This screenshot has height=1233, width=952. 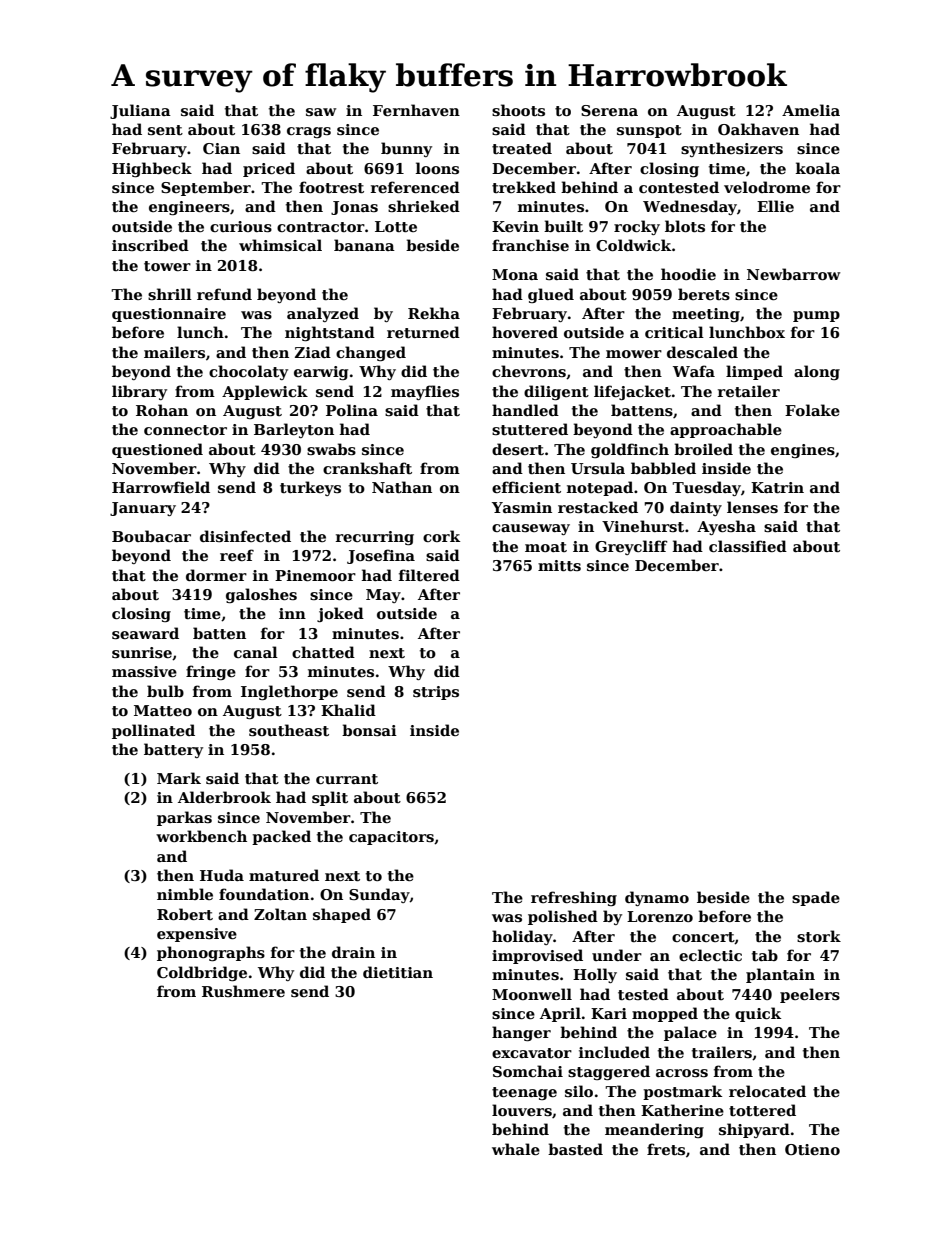 What do you see at coordinates (347, 779) in the screenshot?
I see `currant` at bounding box center [347, 779].
